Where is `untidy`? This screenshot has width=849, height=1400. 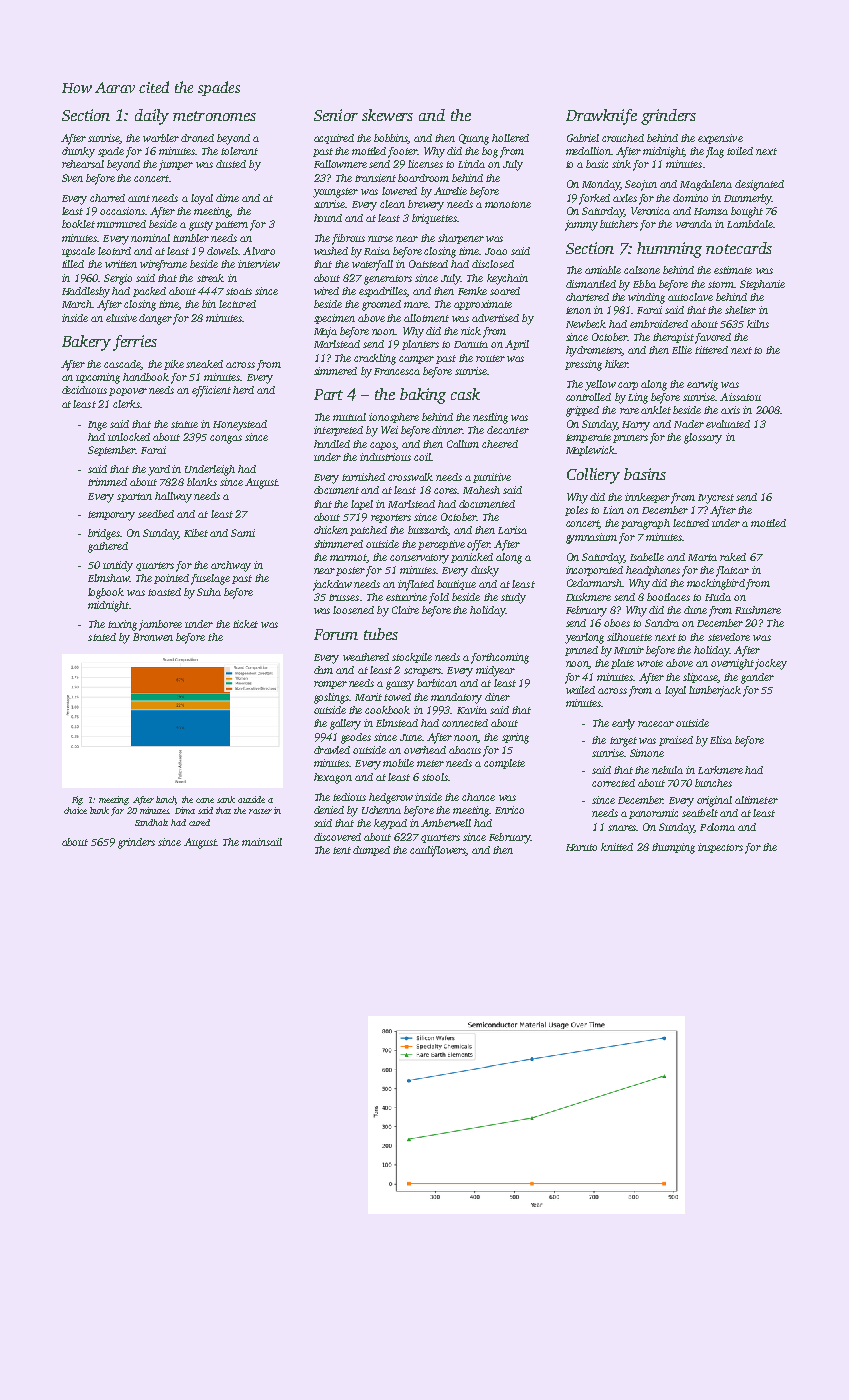
untidy is located at coordinates (118, 566).
